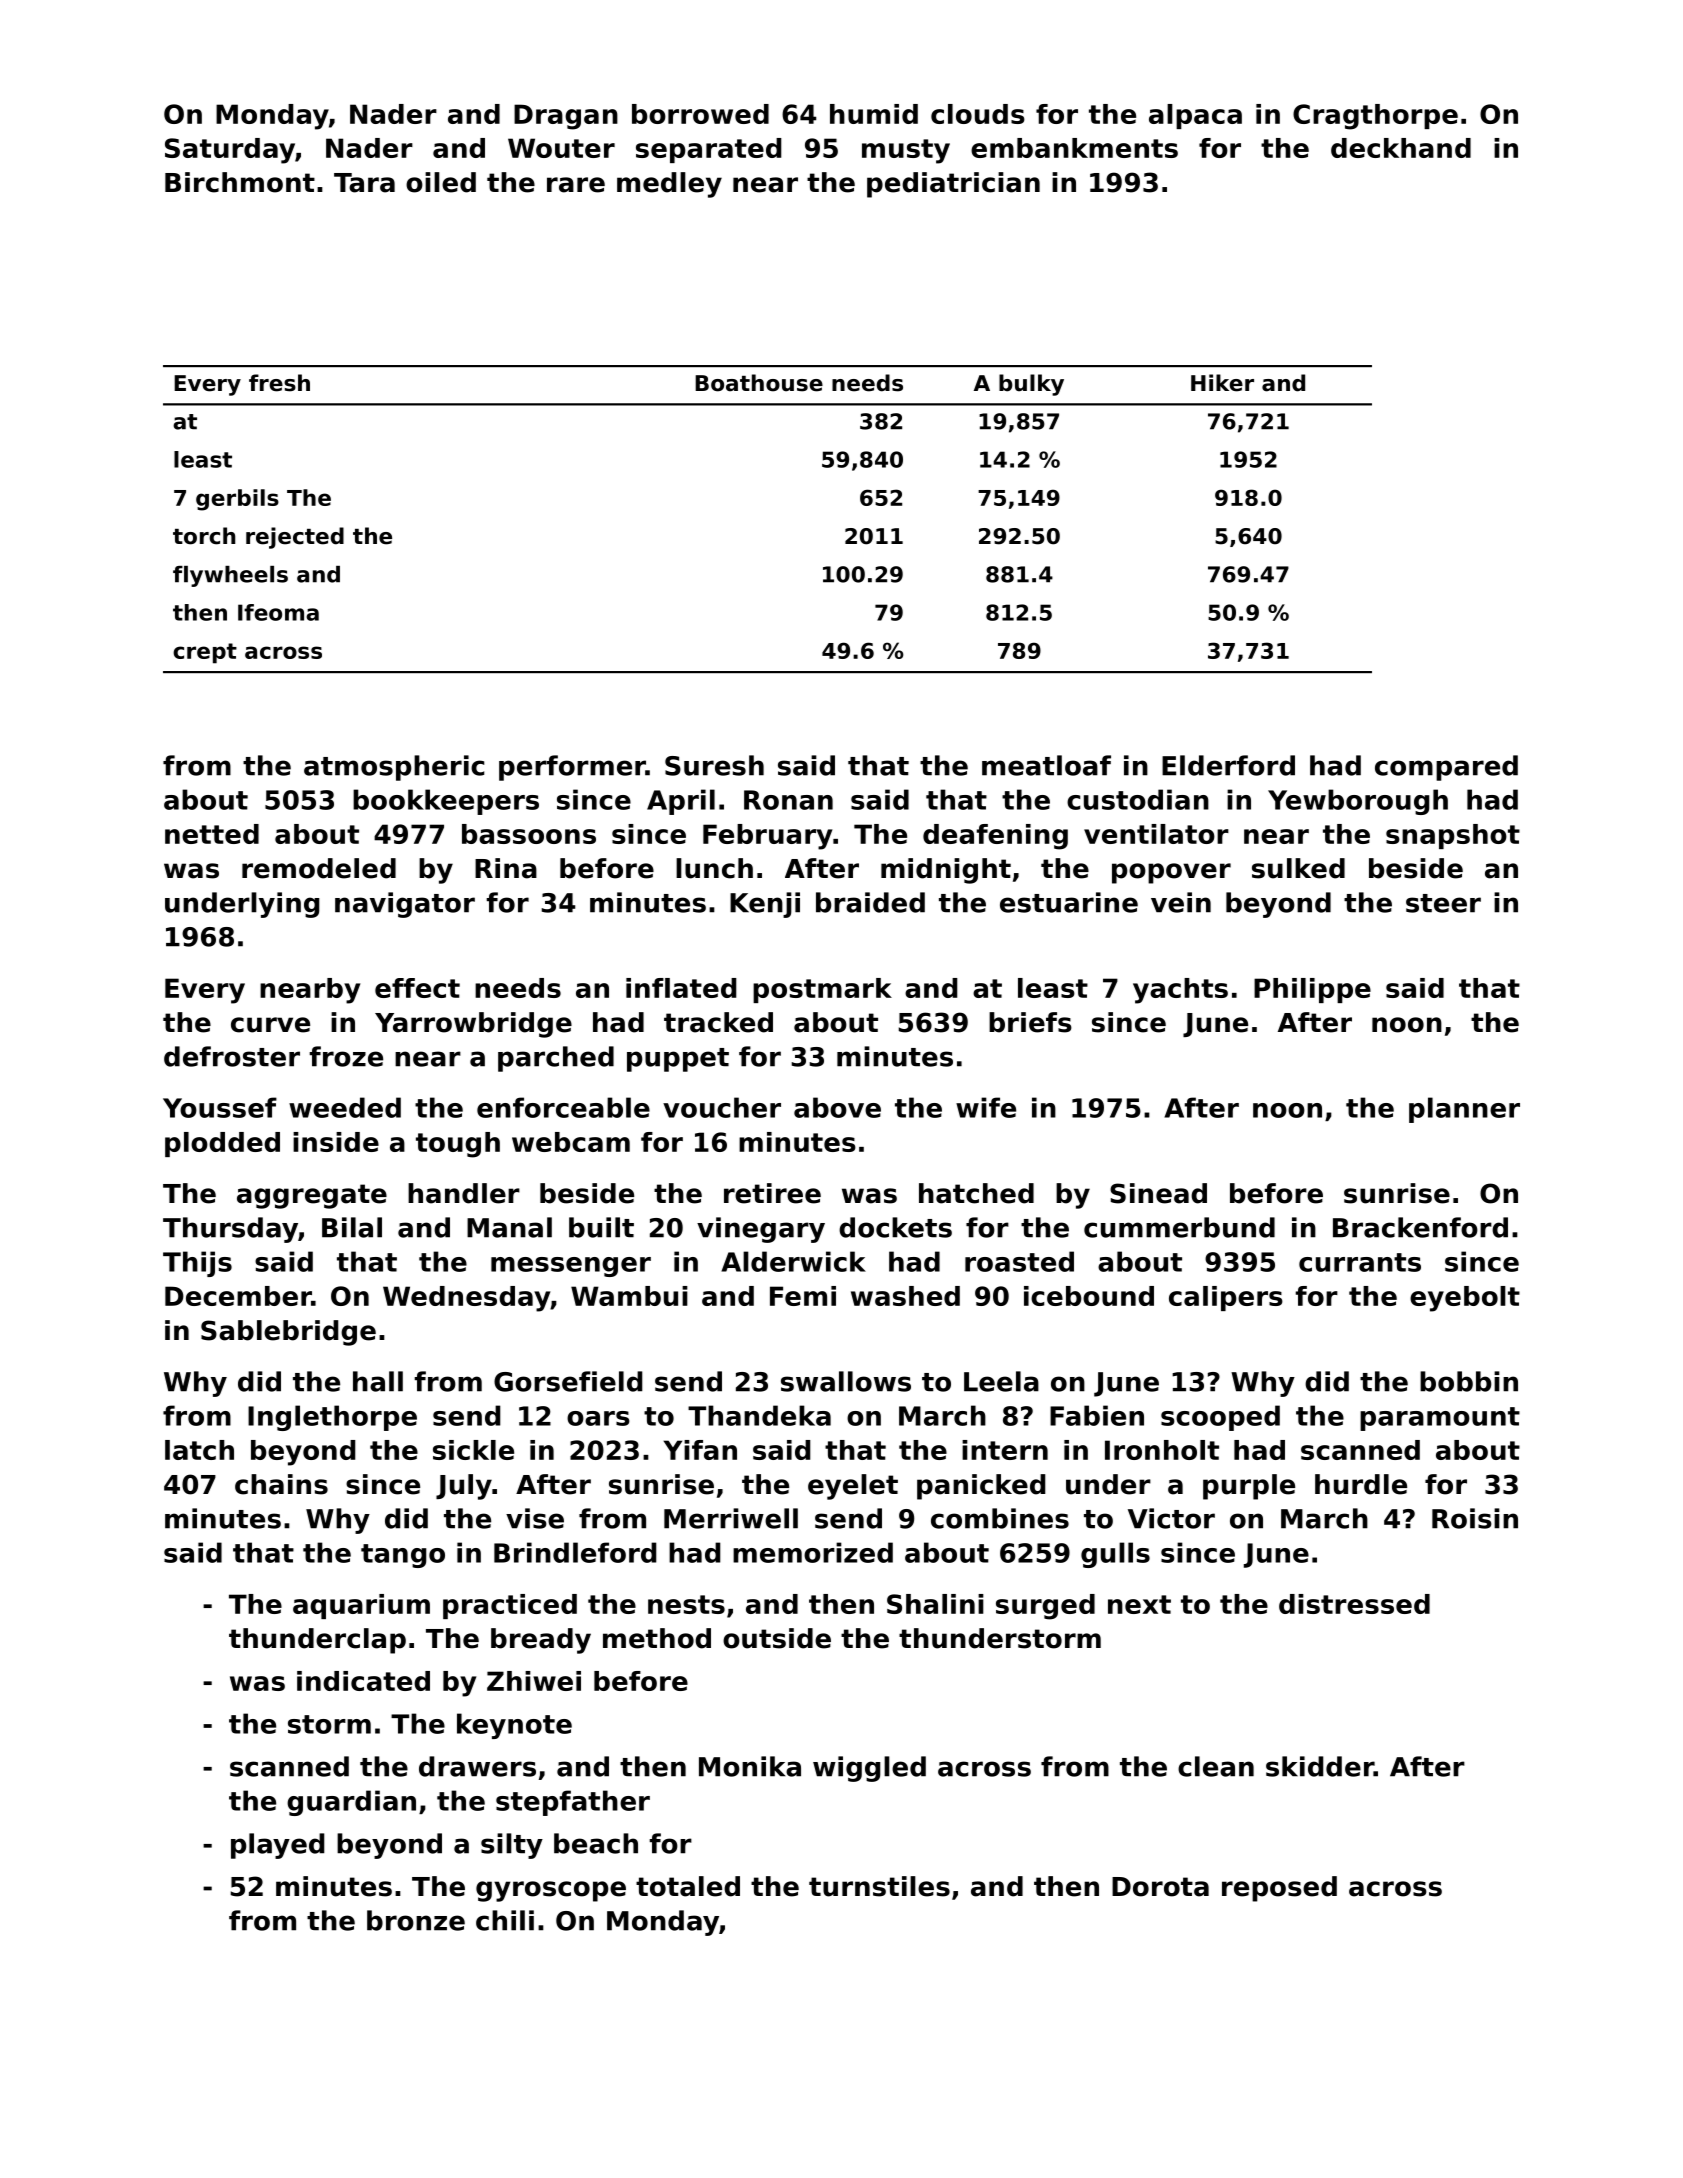 Image resolution: width=1683 pixels, height=2178 pixels. I want to click on Roisin, so click(1475, 1518).
